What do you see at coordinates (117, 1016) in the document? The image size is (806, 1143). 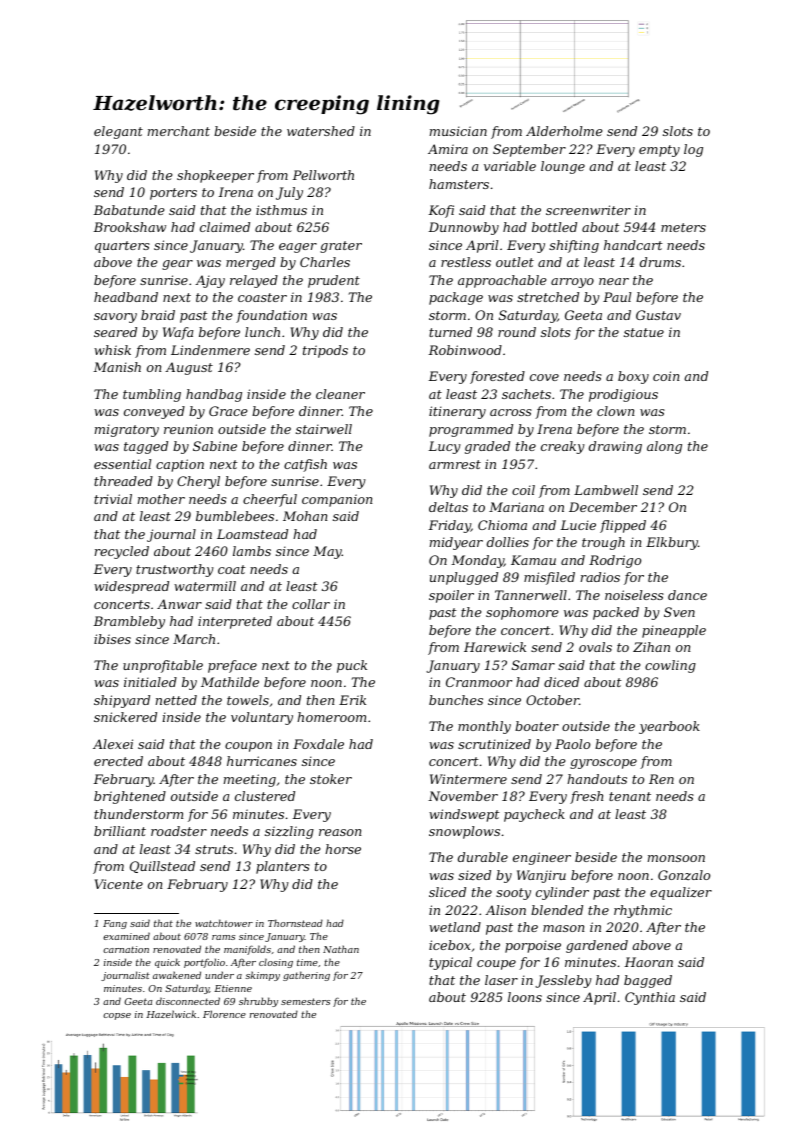 I see `copse` at bounding box center [117, 1016].
